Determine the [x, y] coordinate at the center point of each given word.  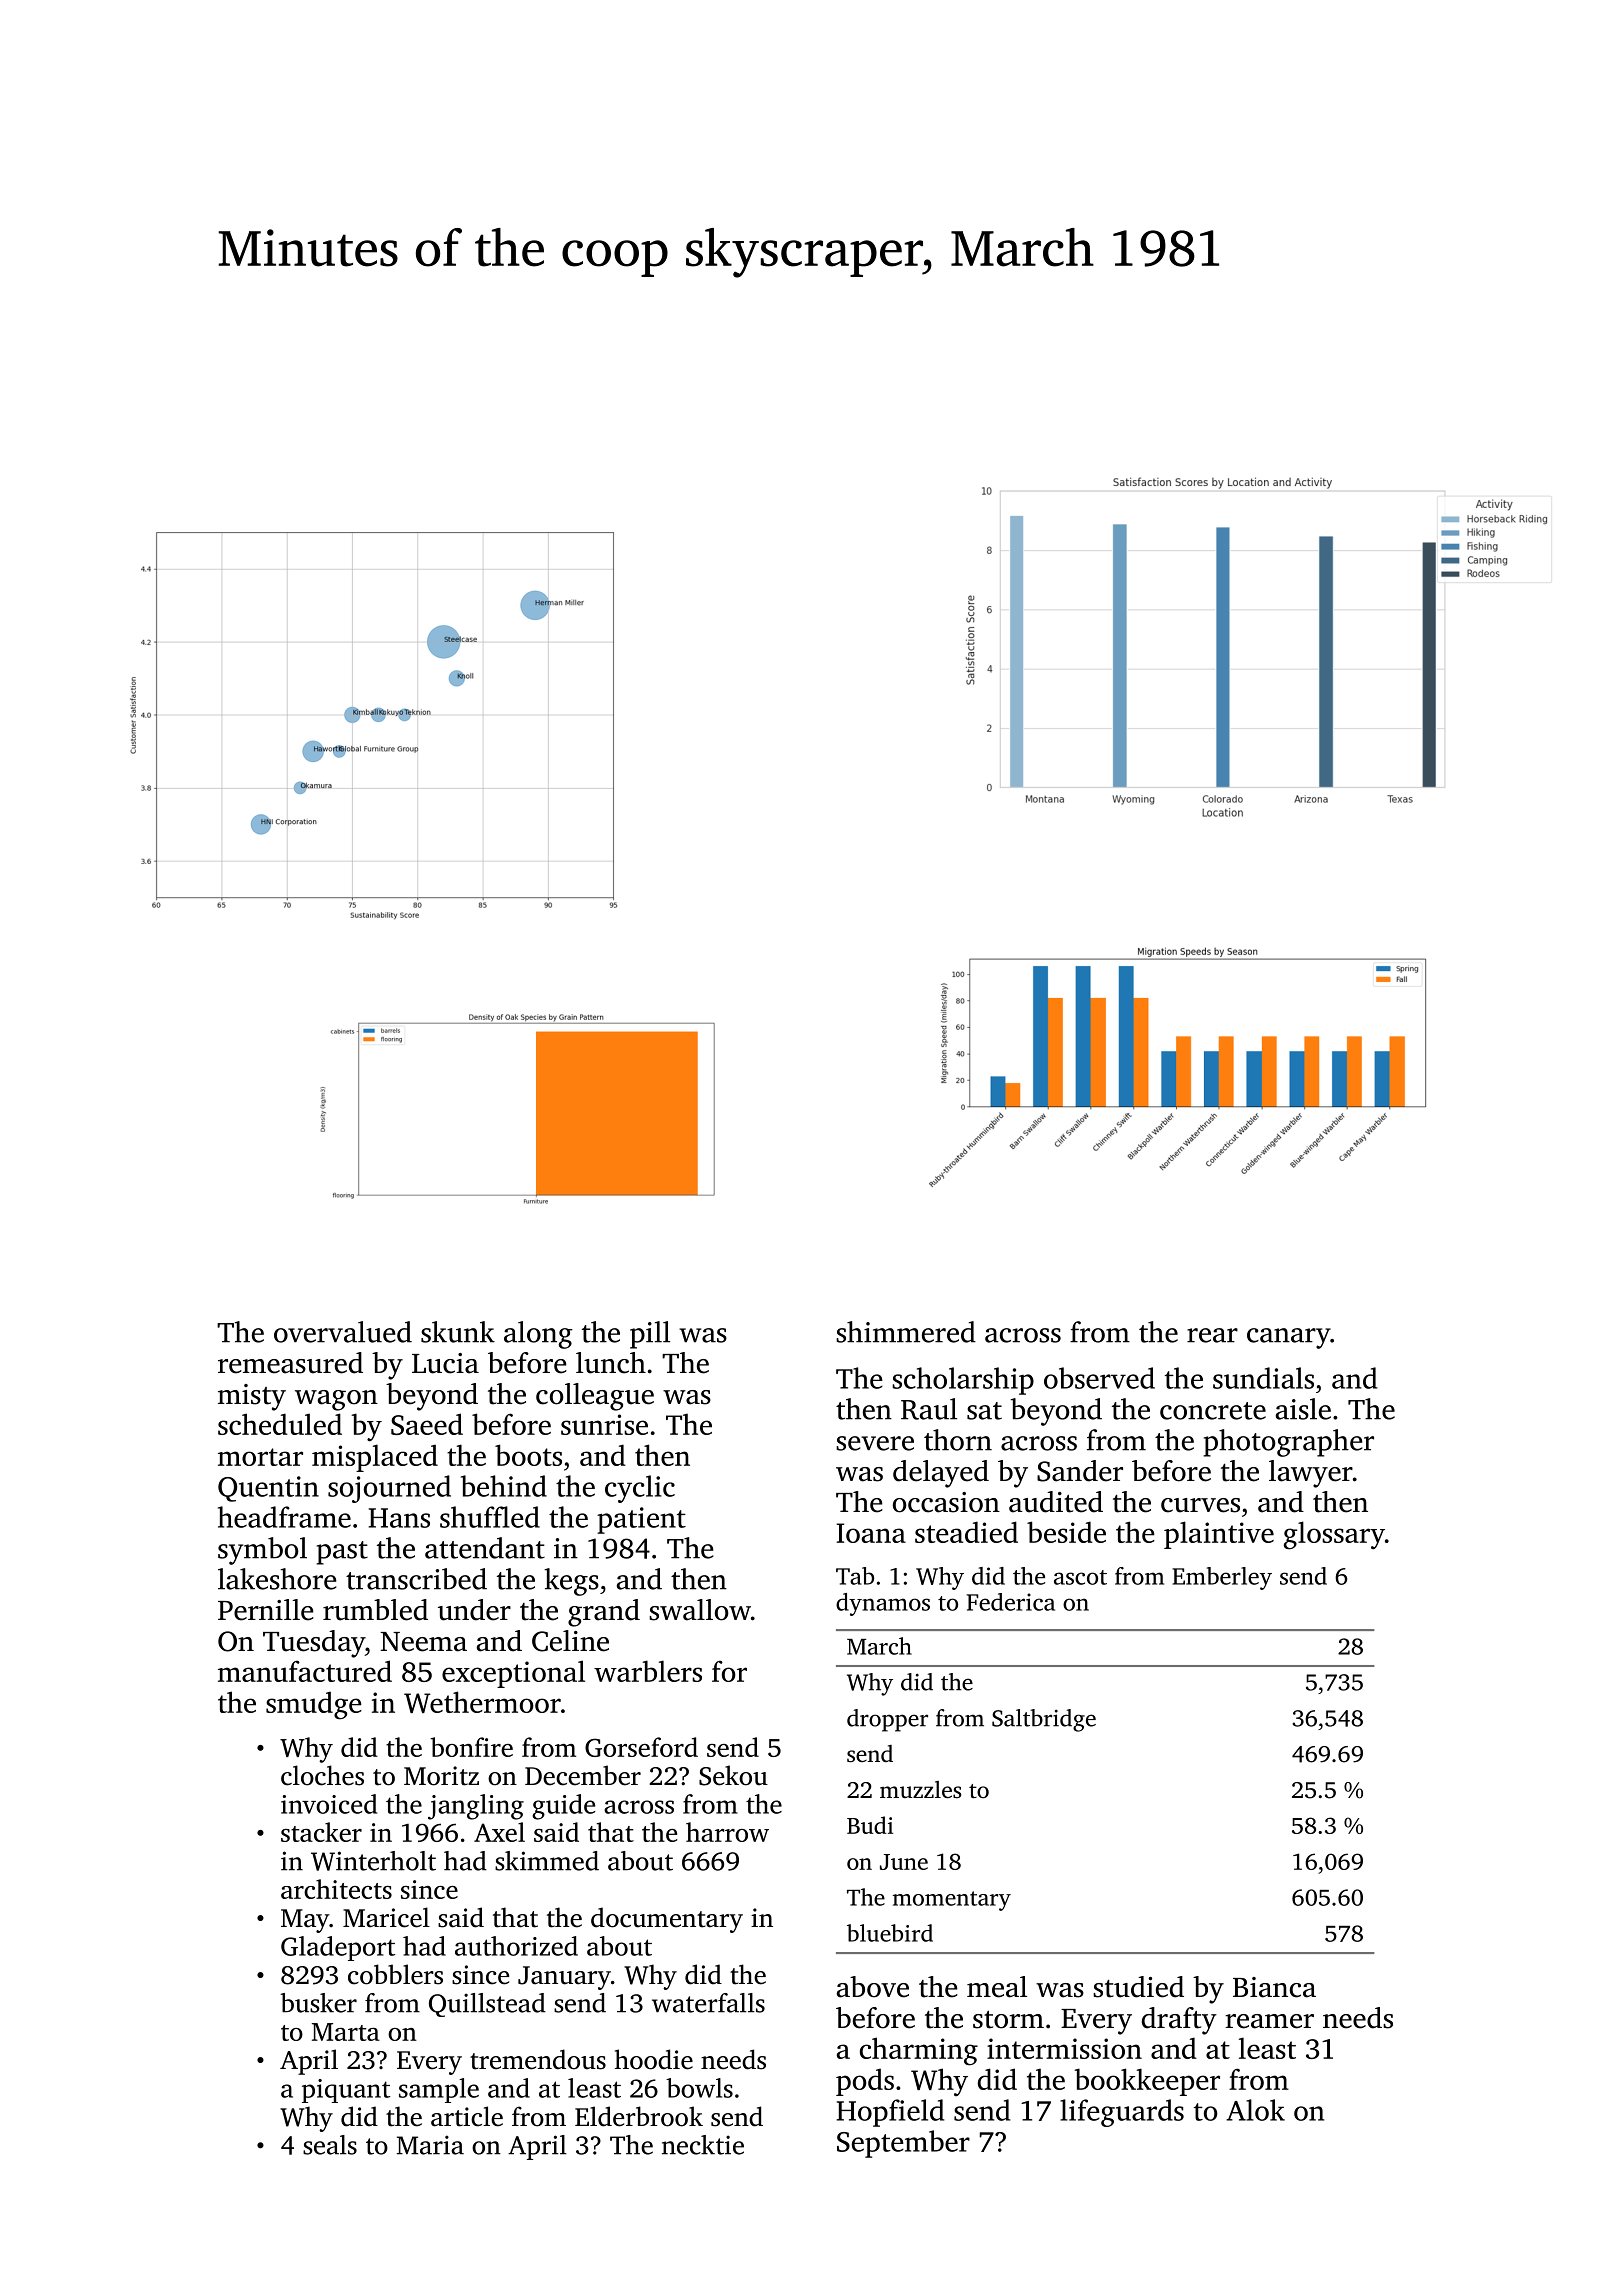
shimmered [906, 1332]
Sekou [733, 1775]
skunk [458, 1332]
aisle [1303, 1409]
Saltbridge [1044, 1720]
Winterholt [373, 1861]
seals [330, 2145]
